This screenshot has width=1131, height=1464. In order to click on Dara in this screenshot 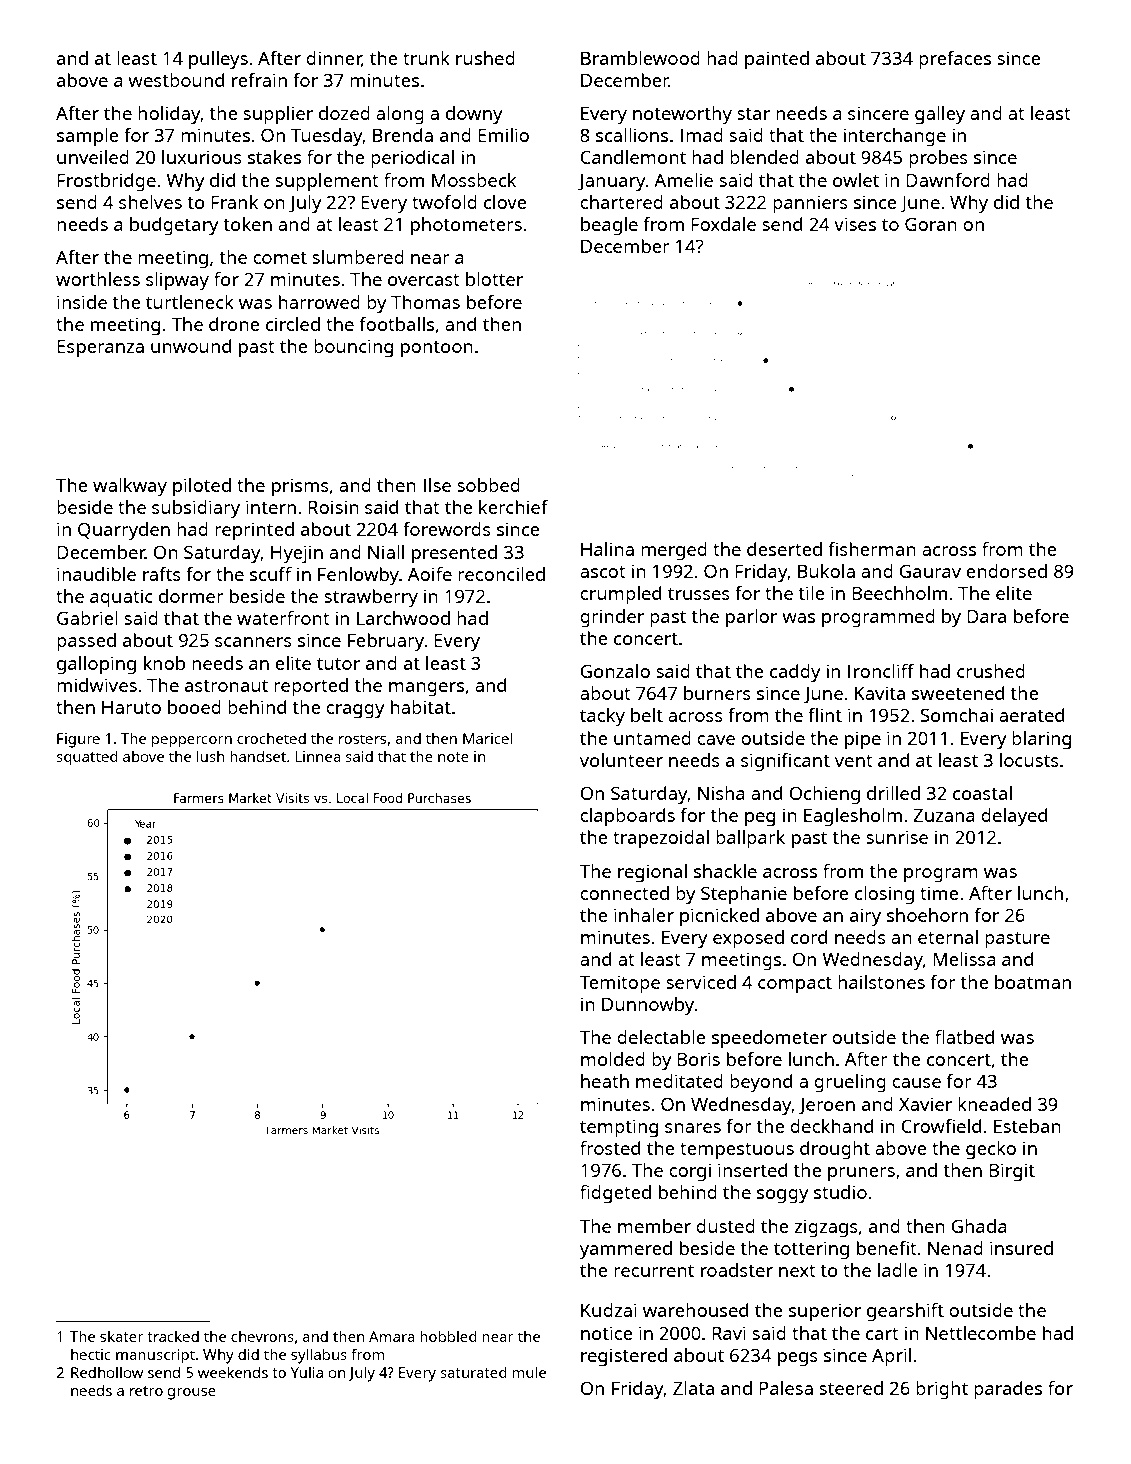, I will do `click(986, 616)`.
